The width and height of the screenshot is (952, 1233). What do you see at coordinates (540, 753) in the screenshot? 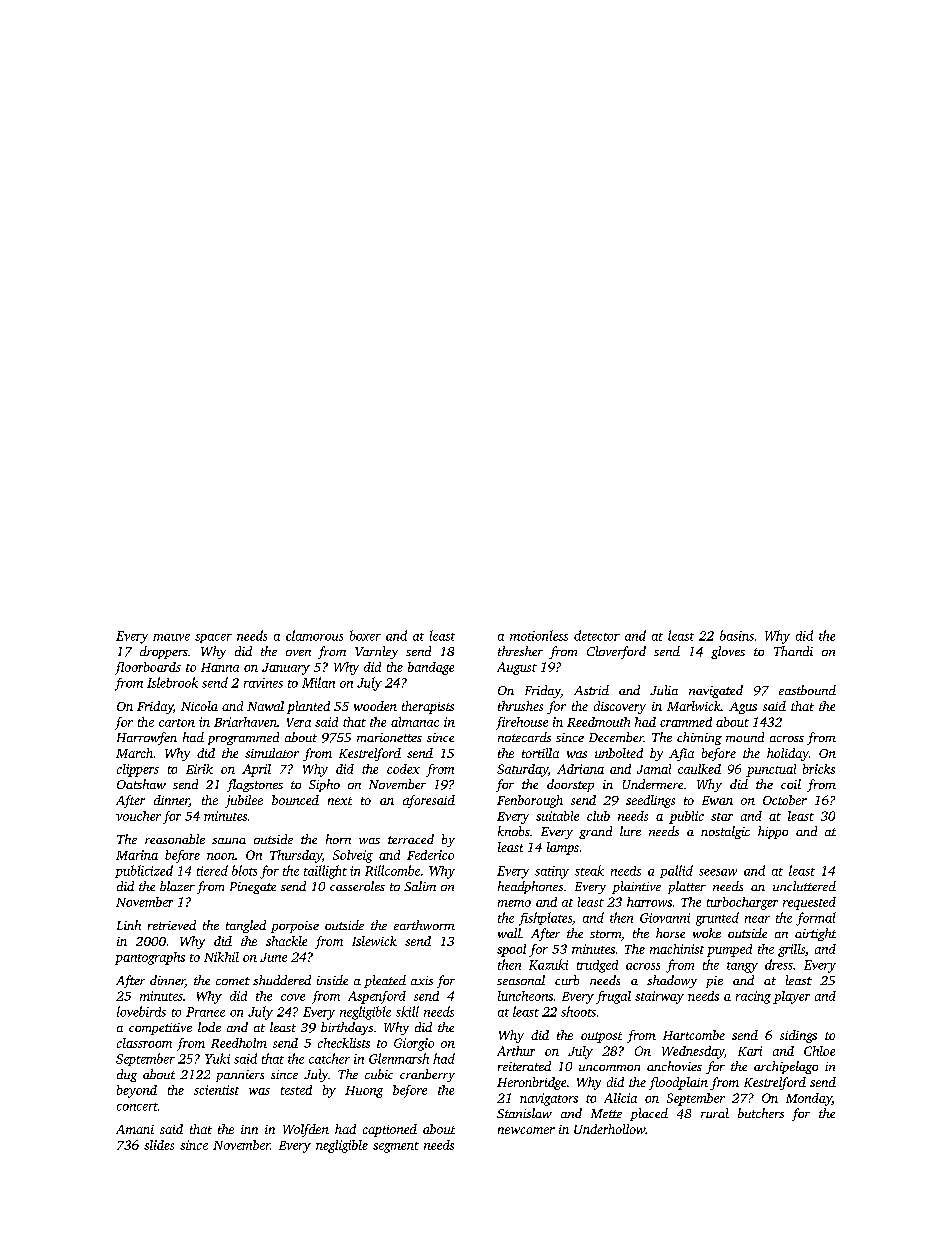
I see `tortilla` at bounding box center [540, 753].
